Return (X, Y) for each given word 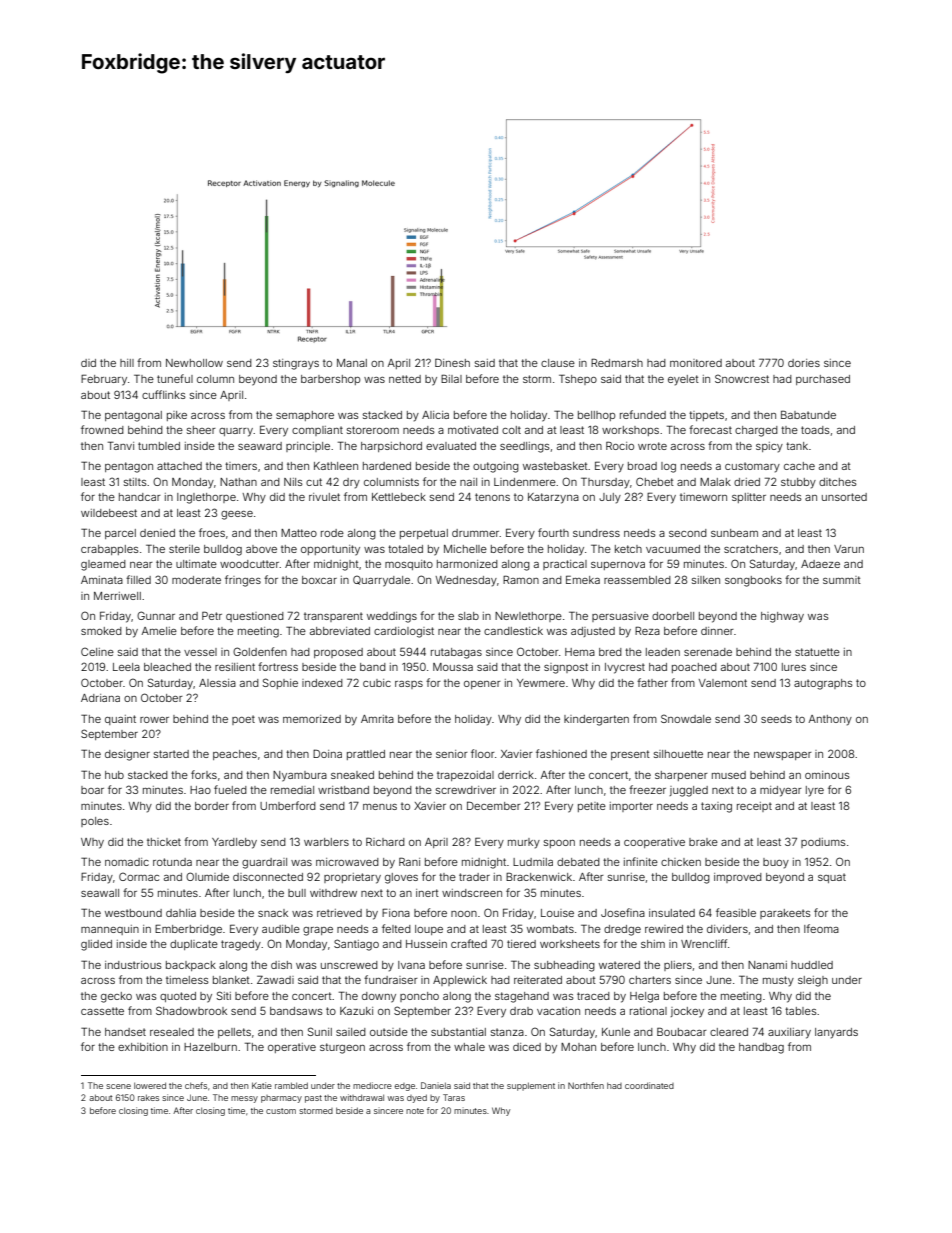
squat (832, 878)
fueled (230, 789)
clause (558, 363)
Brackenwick (539, 877)
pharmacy (281, 1099)
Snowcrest (742, 378)
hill (127, 363)
